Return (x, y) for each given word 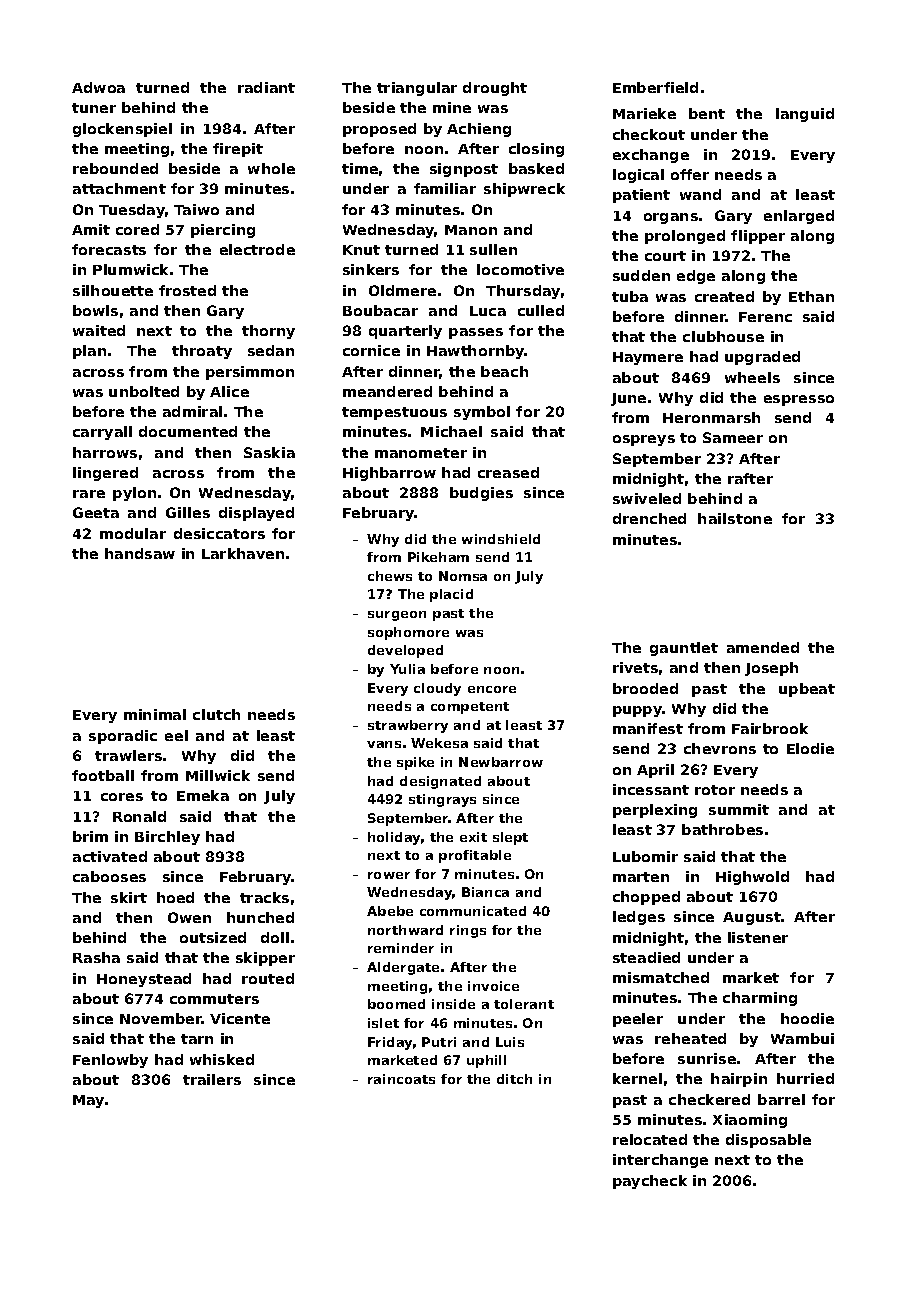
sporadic (123, 737)
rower (389, 875)
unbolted (144, 391)
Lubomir (645, 856)
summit (739, 809)
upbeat (807, 690)
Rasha (96, 957)
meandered (387, 391)
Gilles (188, 512)
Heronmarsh (711, 417)
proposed (379, 130)
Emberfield (655, 87)
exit (473, 837)
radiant (266, 87)
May (88, 1101)
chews (390, 576)
